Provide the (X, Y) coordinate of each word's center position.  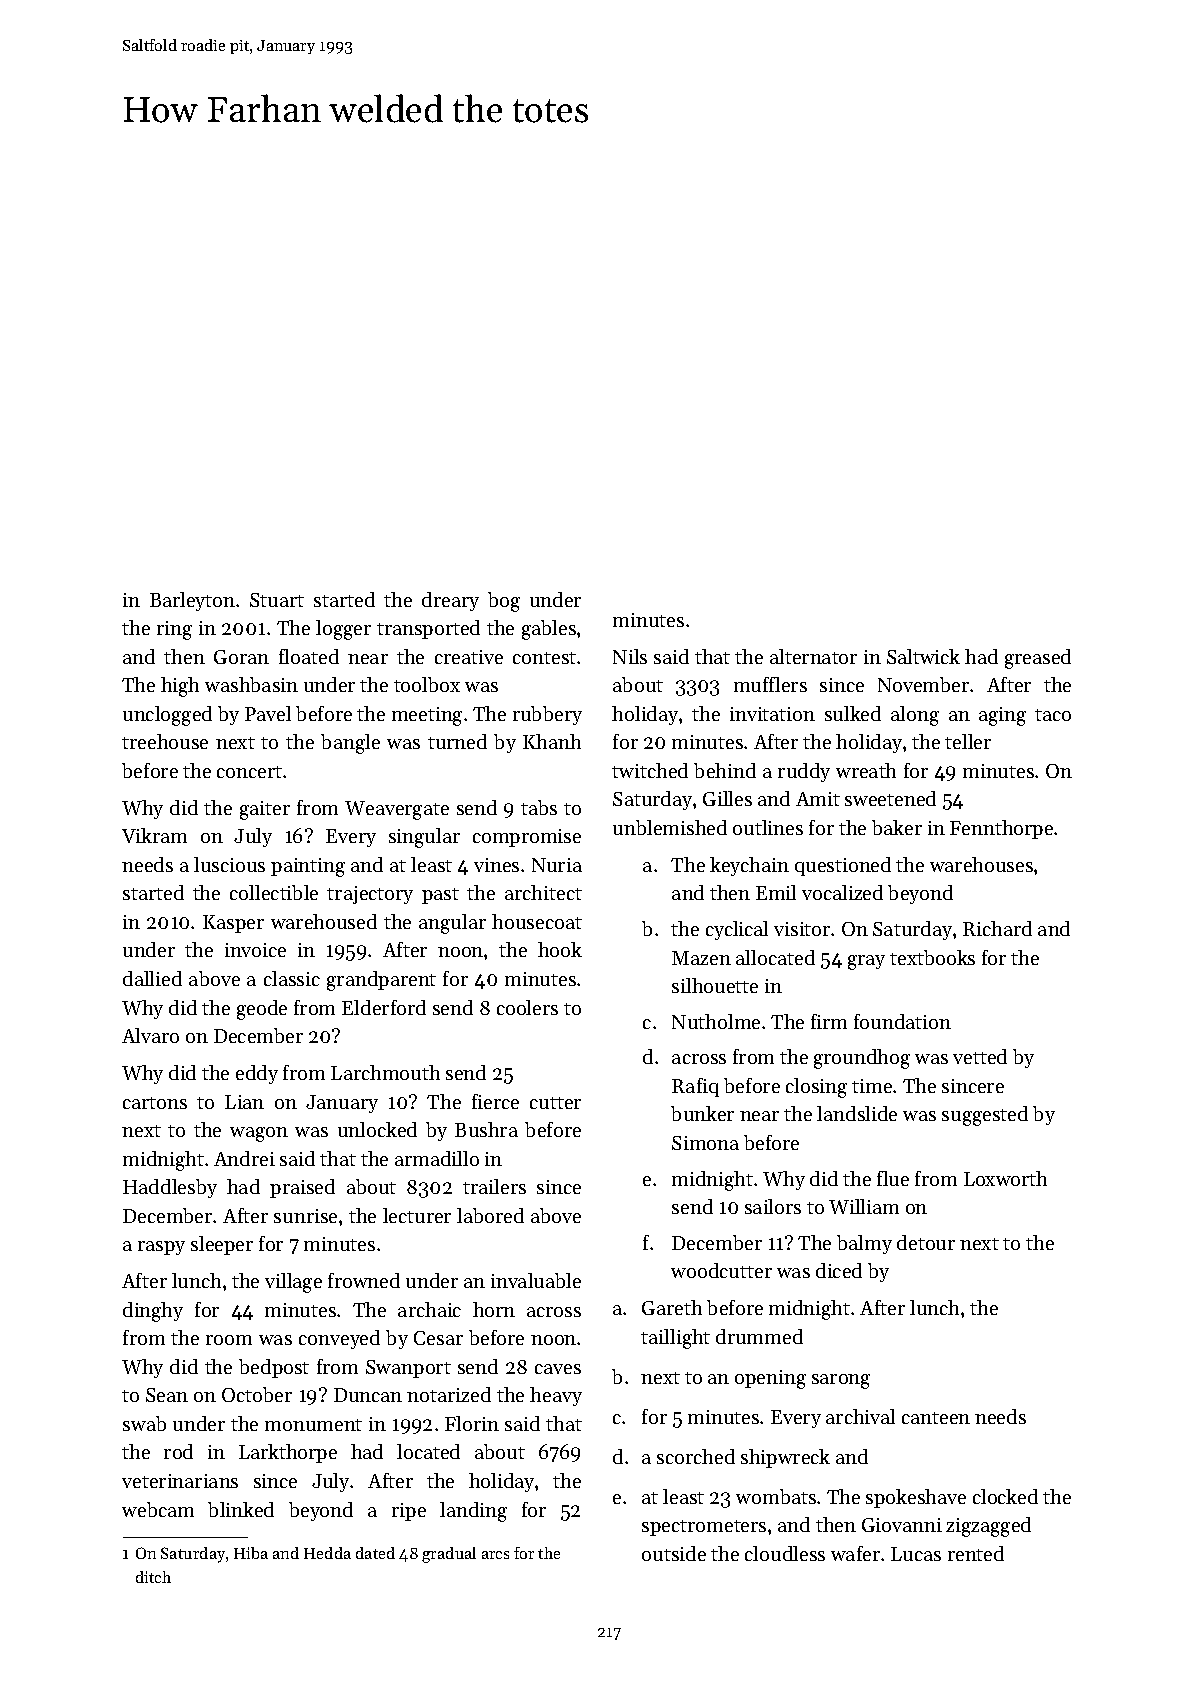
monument (313, 1425)
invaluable (536, 1280)
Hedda (327, 1553)
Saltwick (923, 656)
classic (292, 978)
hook (560, 949)
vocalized (842, 892)
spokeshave (916, 1498)
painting (308, 867)
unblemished (670, 827)
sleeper (222, 1245)
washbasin (251, 684)
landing (473, 1512)
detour (926, 1242)
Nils (630, 656)
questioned (843, 866)
